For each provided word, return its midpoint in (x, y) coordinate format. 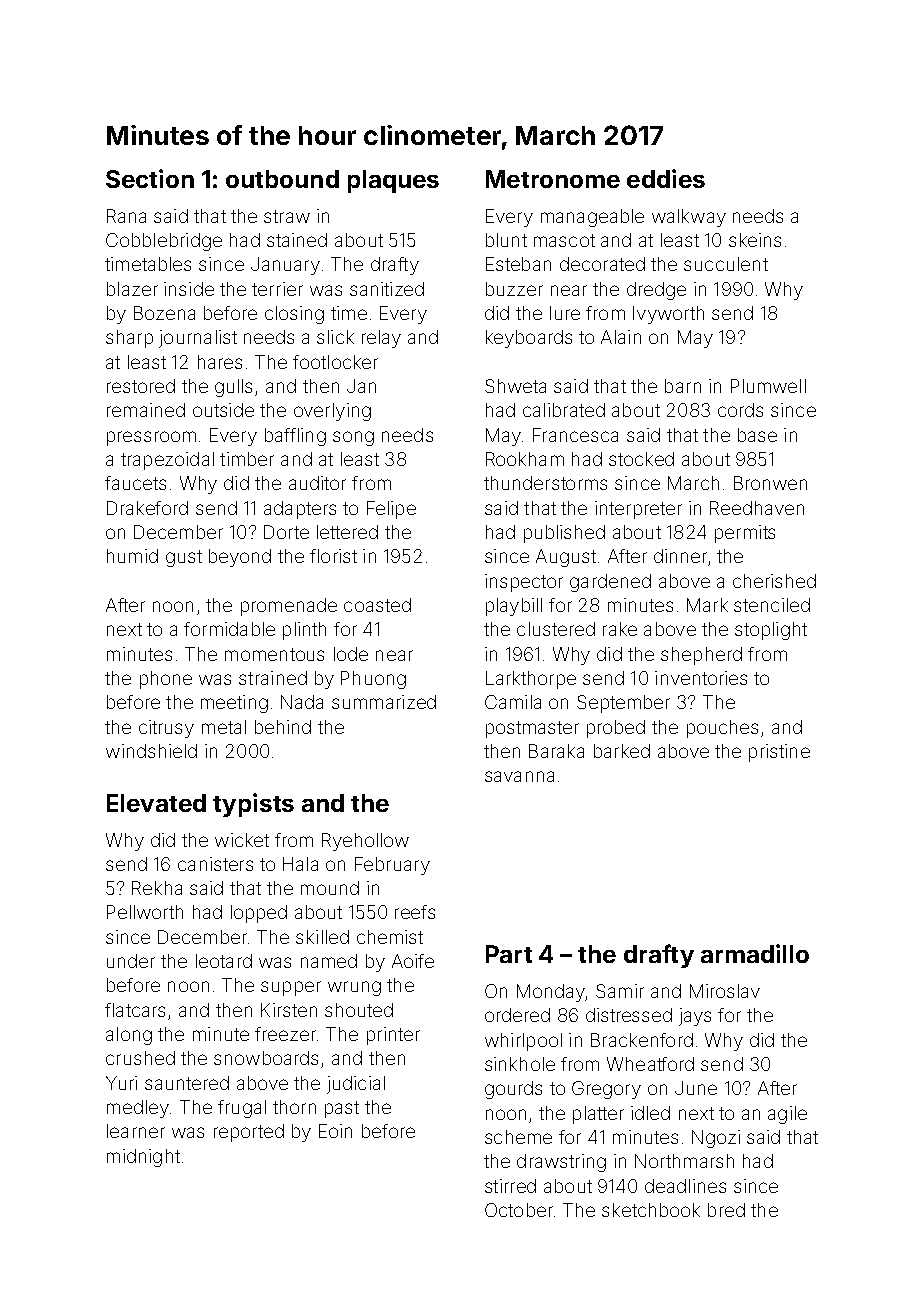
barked (622, 751)
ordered (517, 1015)
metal (224, 727)
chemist (390, 937)
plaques (393, 181)
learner (136, 1131)
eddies (666, 178)
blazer (132, 289)
